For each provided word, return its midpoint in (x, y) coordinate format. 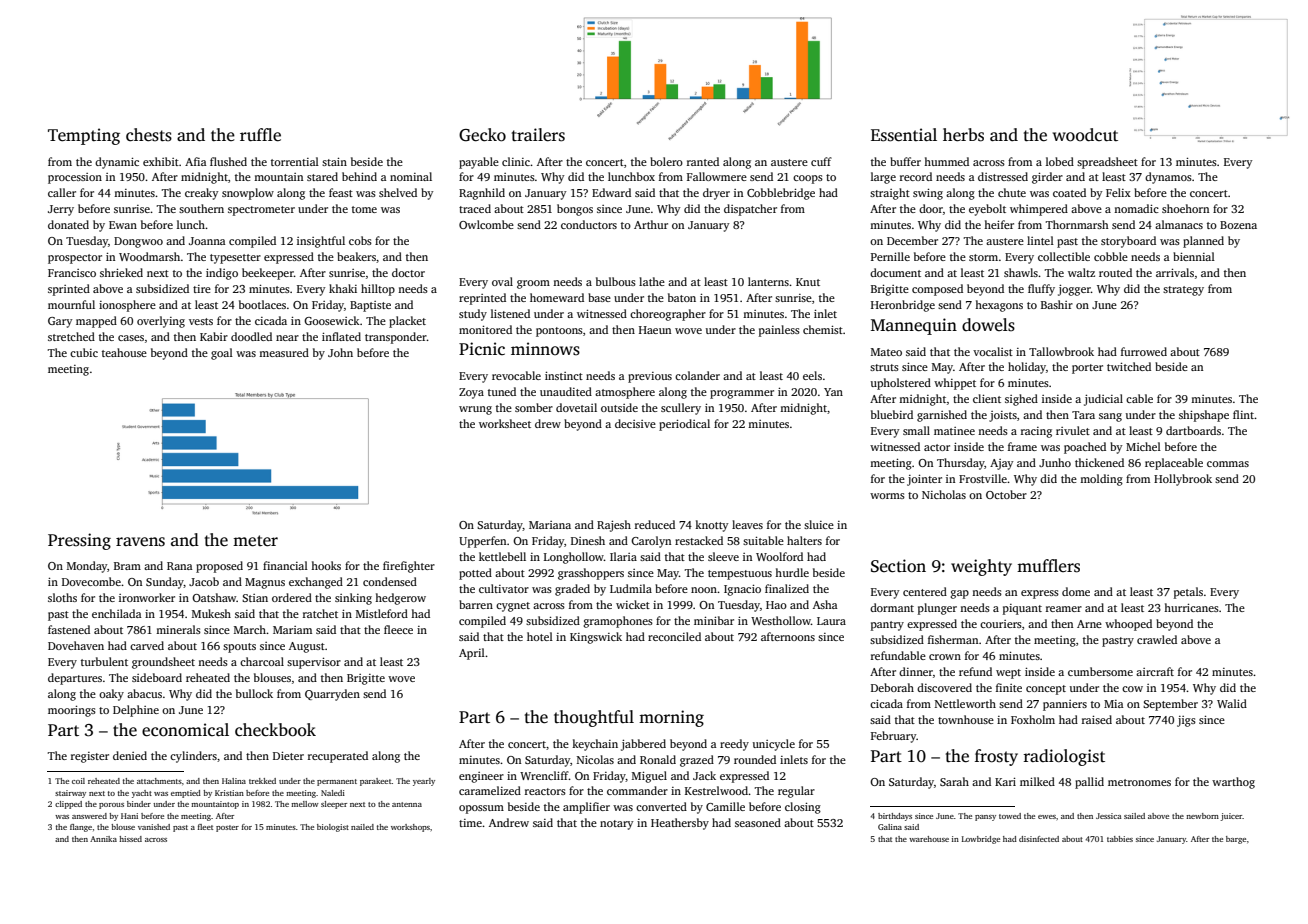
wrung (475, 410)
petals (1188, 593)
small (916, 430)
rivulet (1073, 430)
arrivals (1175, 272)
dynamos (1168, 178)
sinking (353, 599)
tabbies (1120, 839)
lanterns (768, 281)
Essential (904, 135)
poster (227, 828)
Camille (725, 806)
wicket (633, 604)
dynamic (117, 163)
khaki (343, 288)
